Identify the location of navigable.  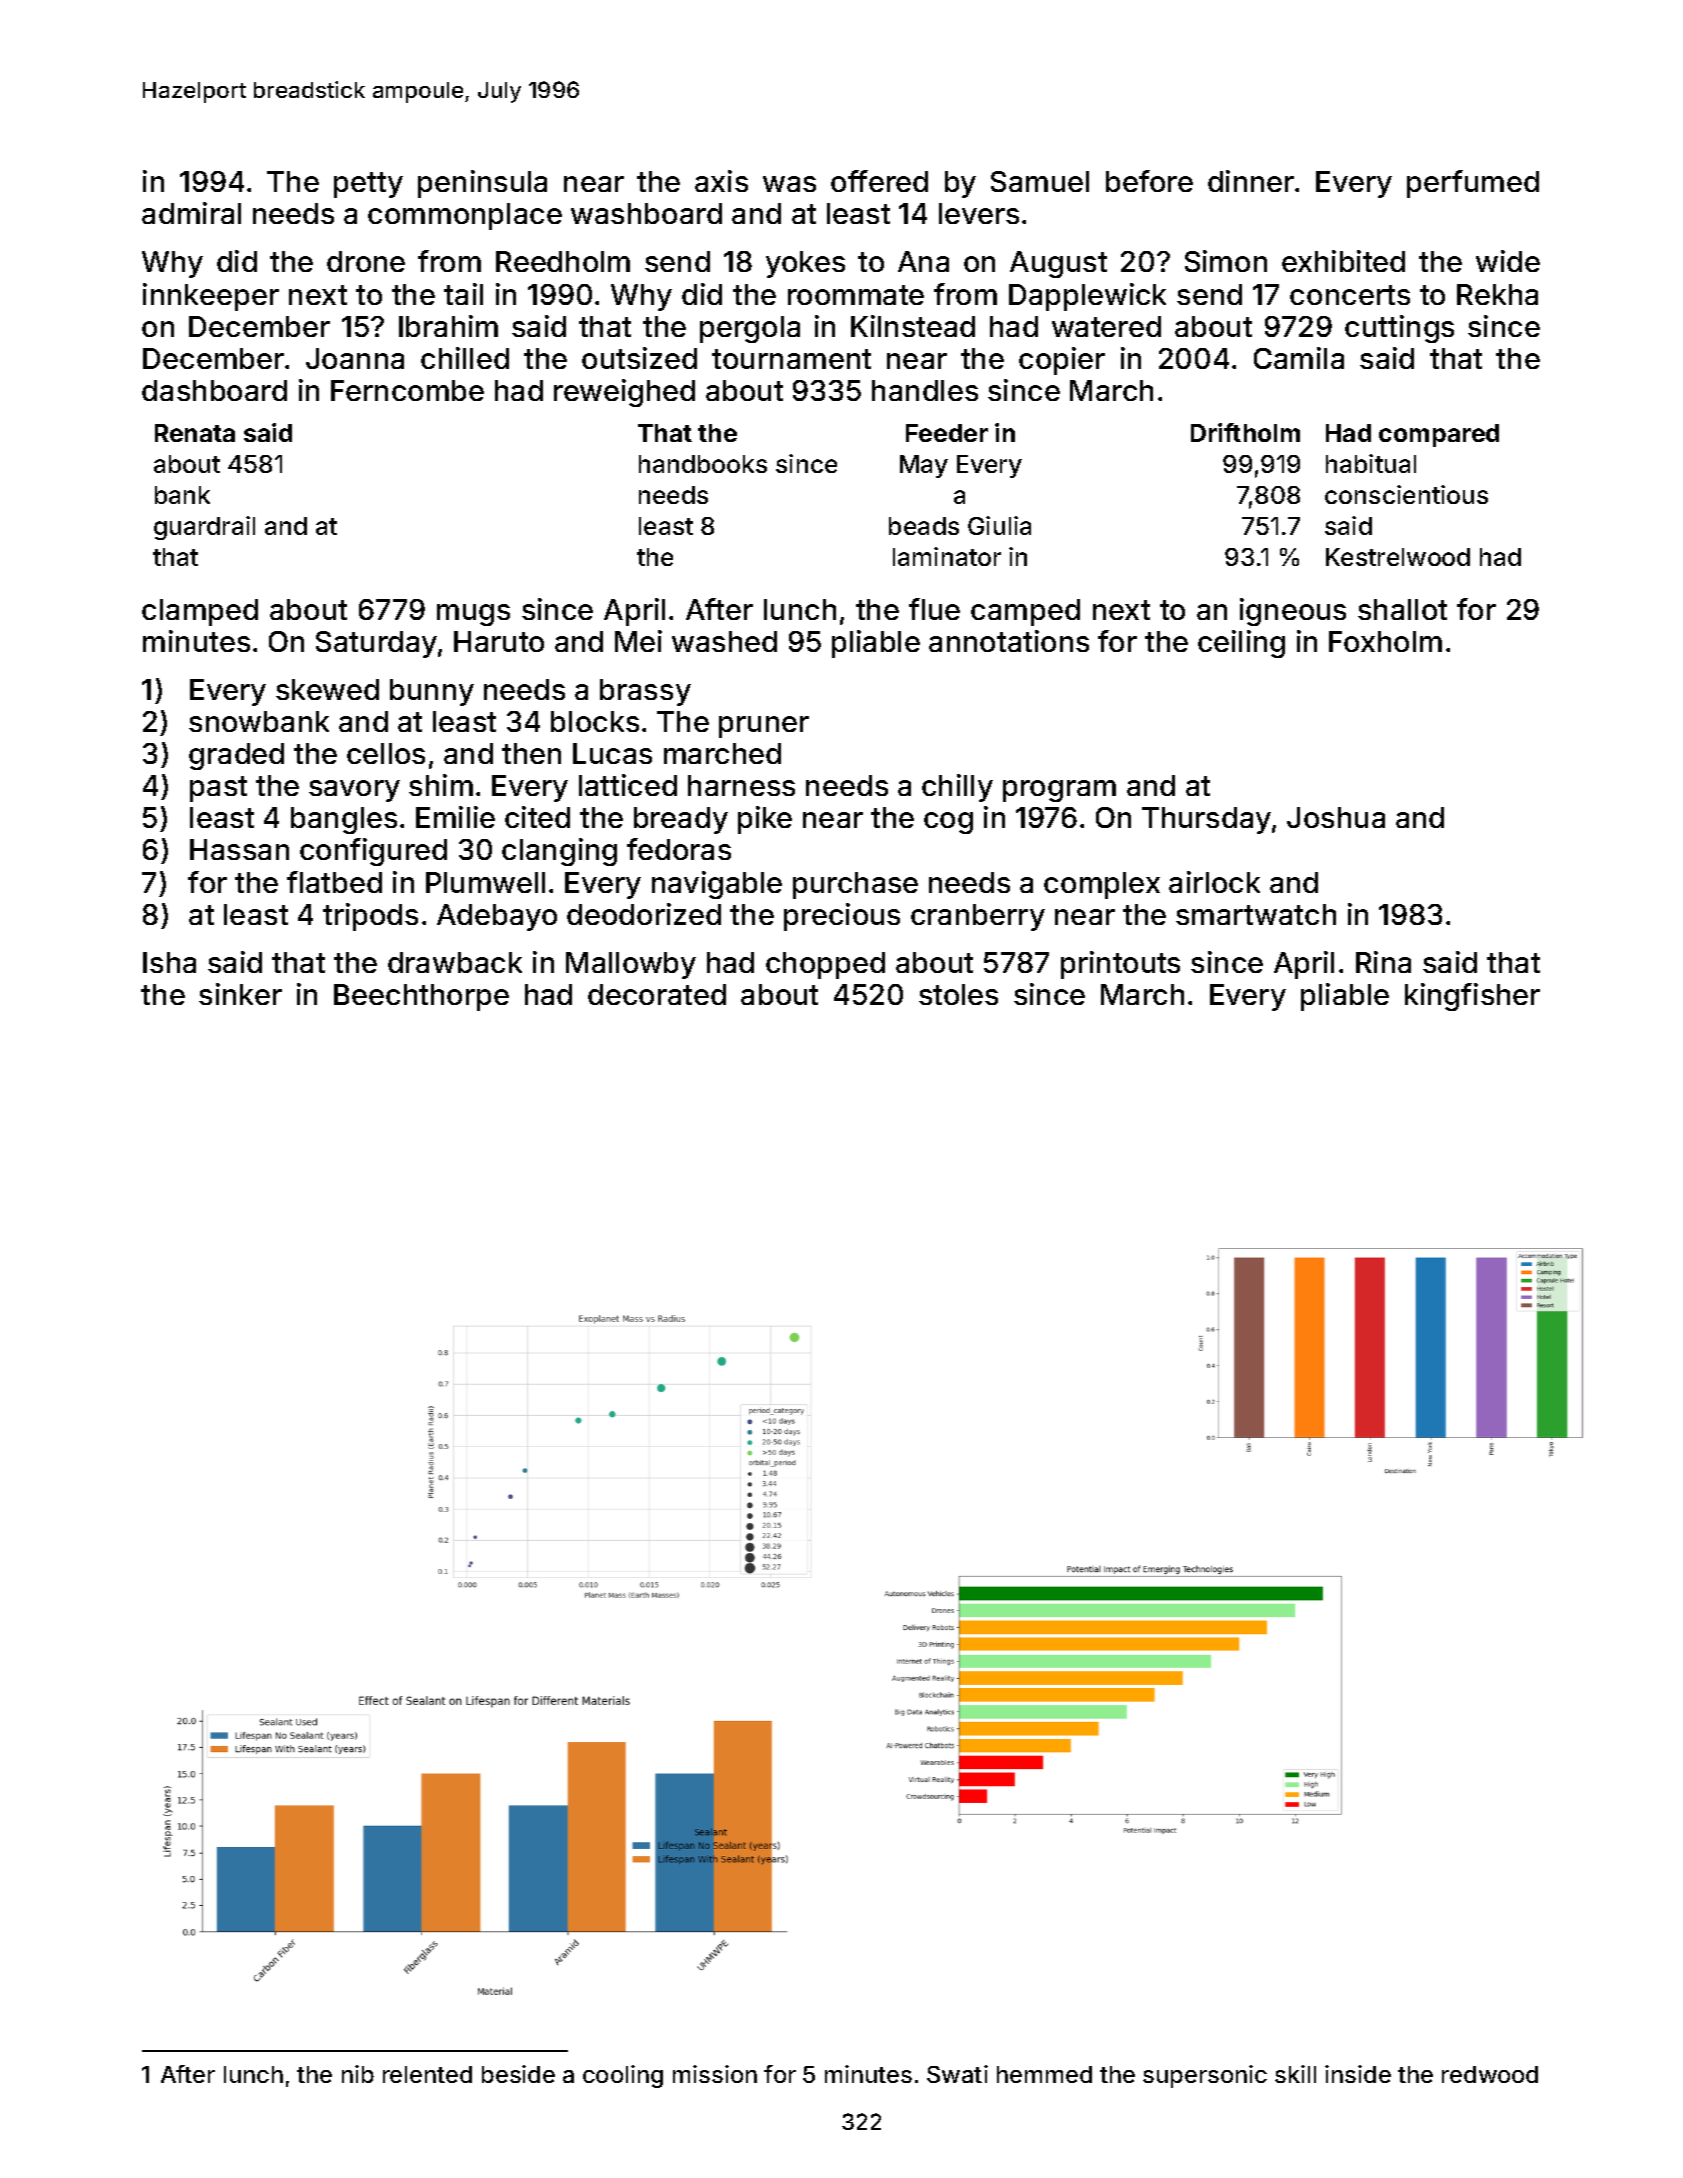
(717, 885).
